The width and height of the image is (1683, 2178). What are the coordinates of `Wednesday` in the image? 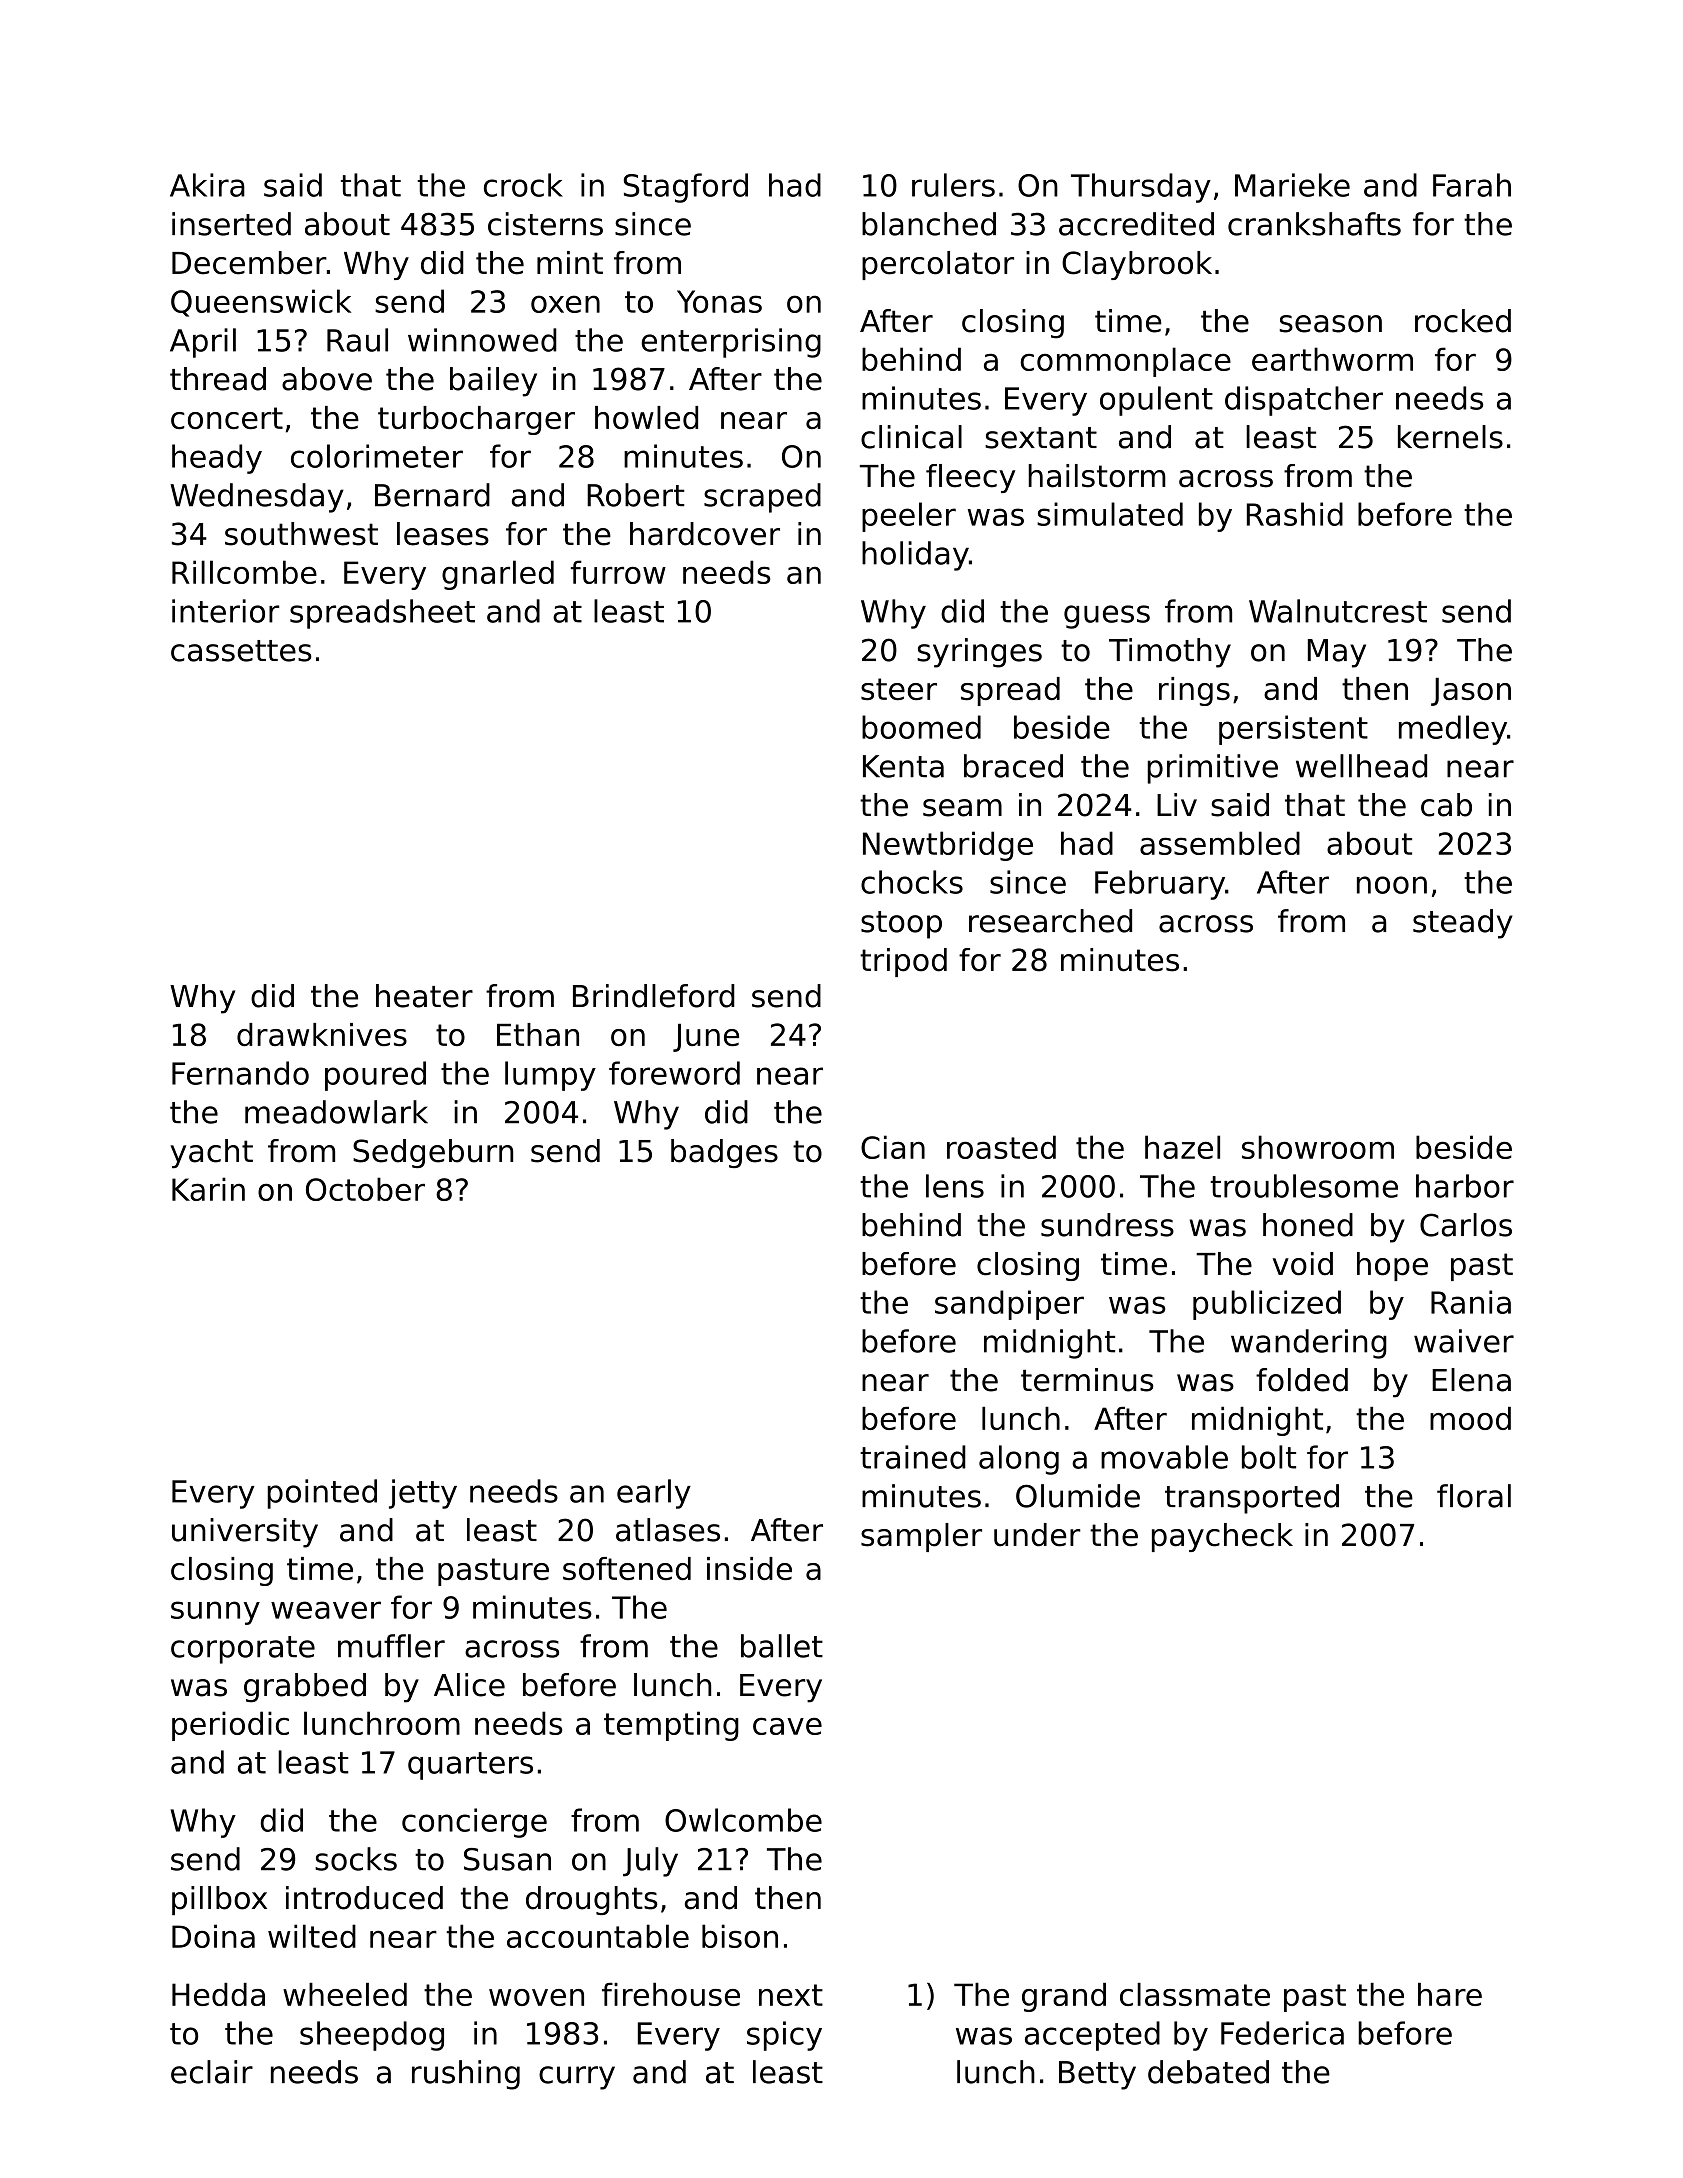 It's located at (257, 498).
